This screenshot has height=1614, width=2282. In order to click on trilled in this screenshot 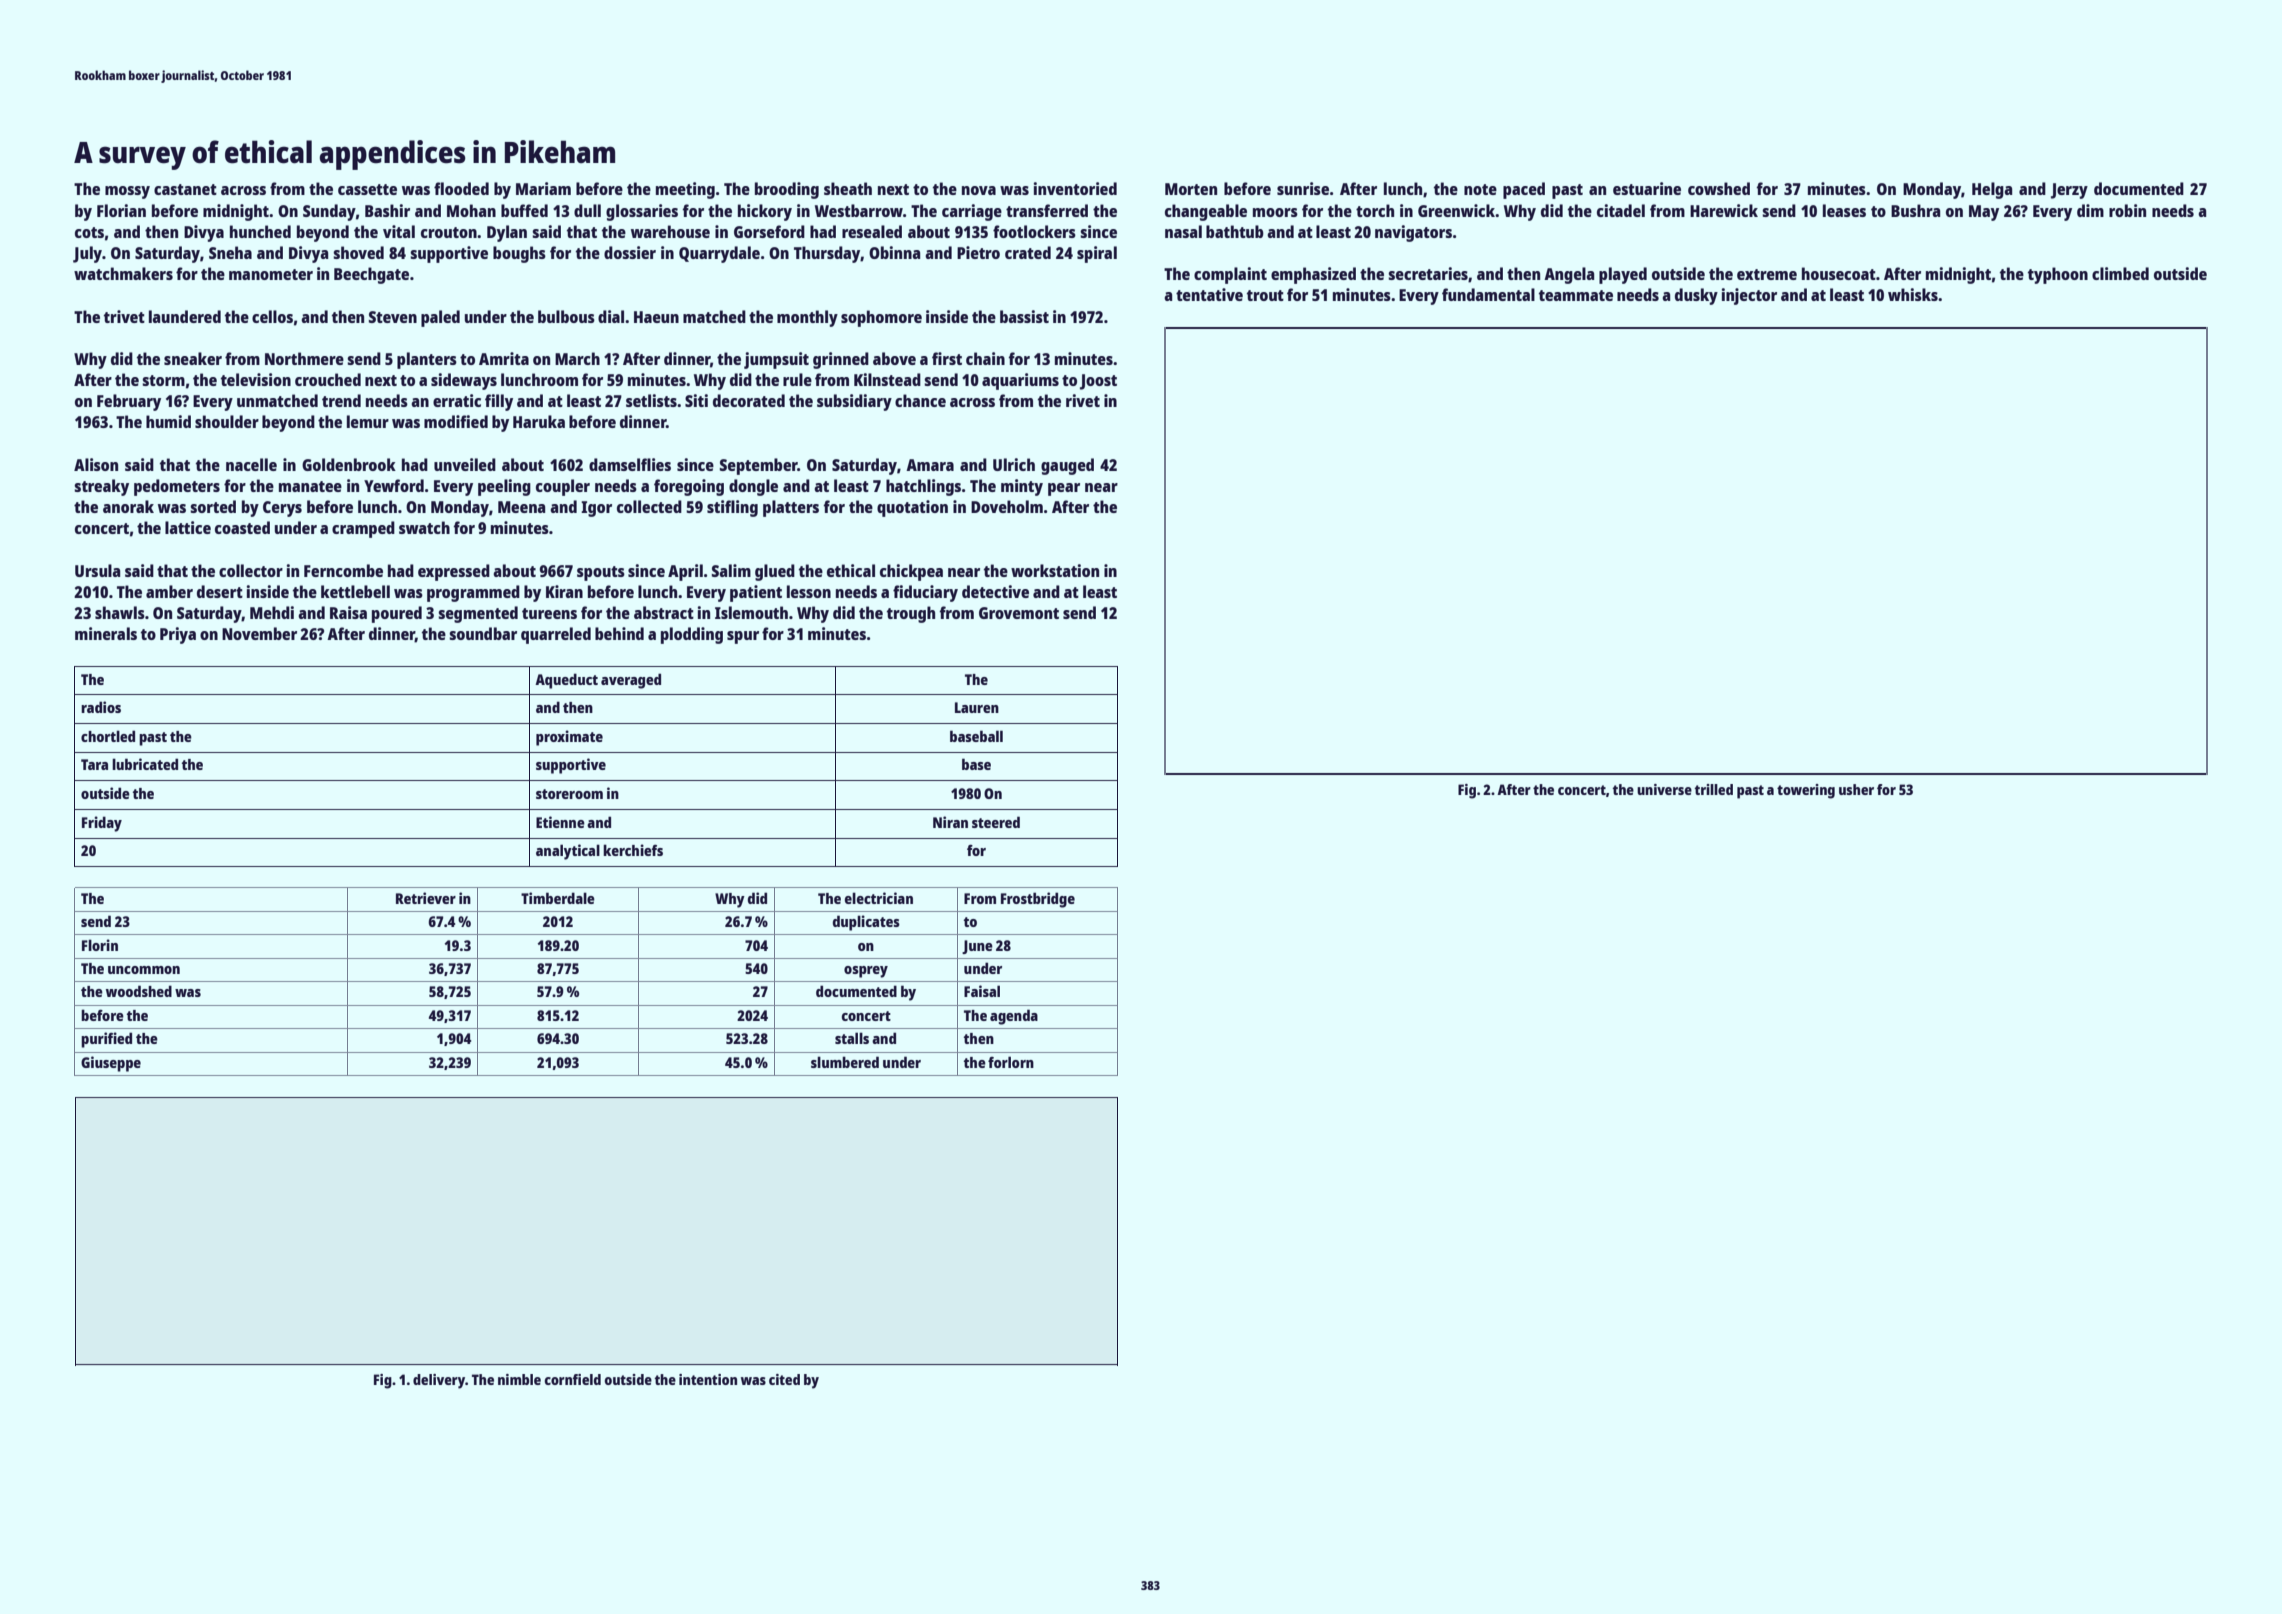, I will do `click(1713, 789)`.
